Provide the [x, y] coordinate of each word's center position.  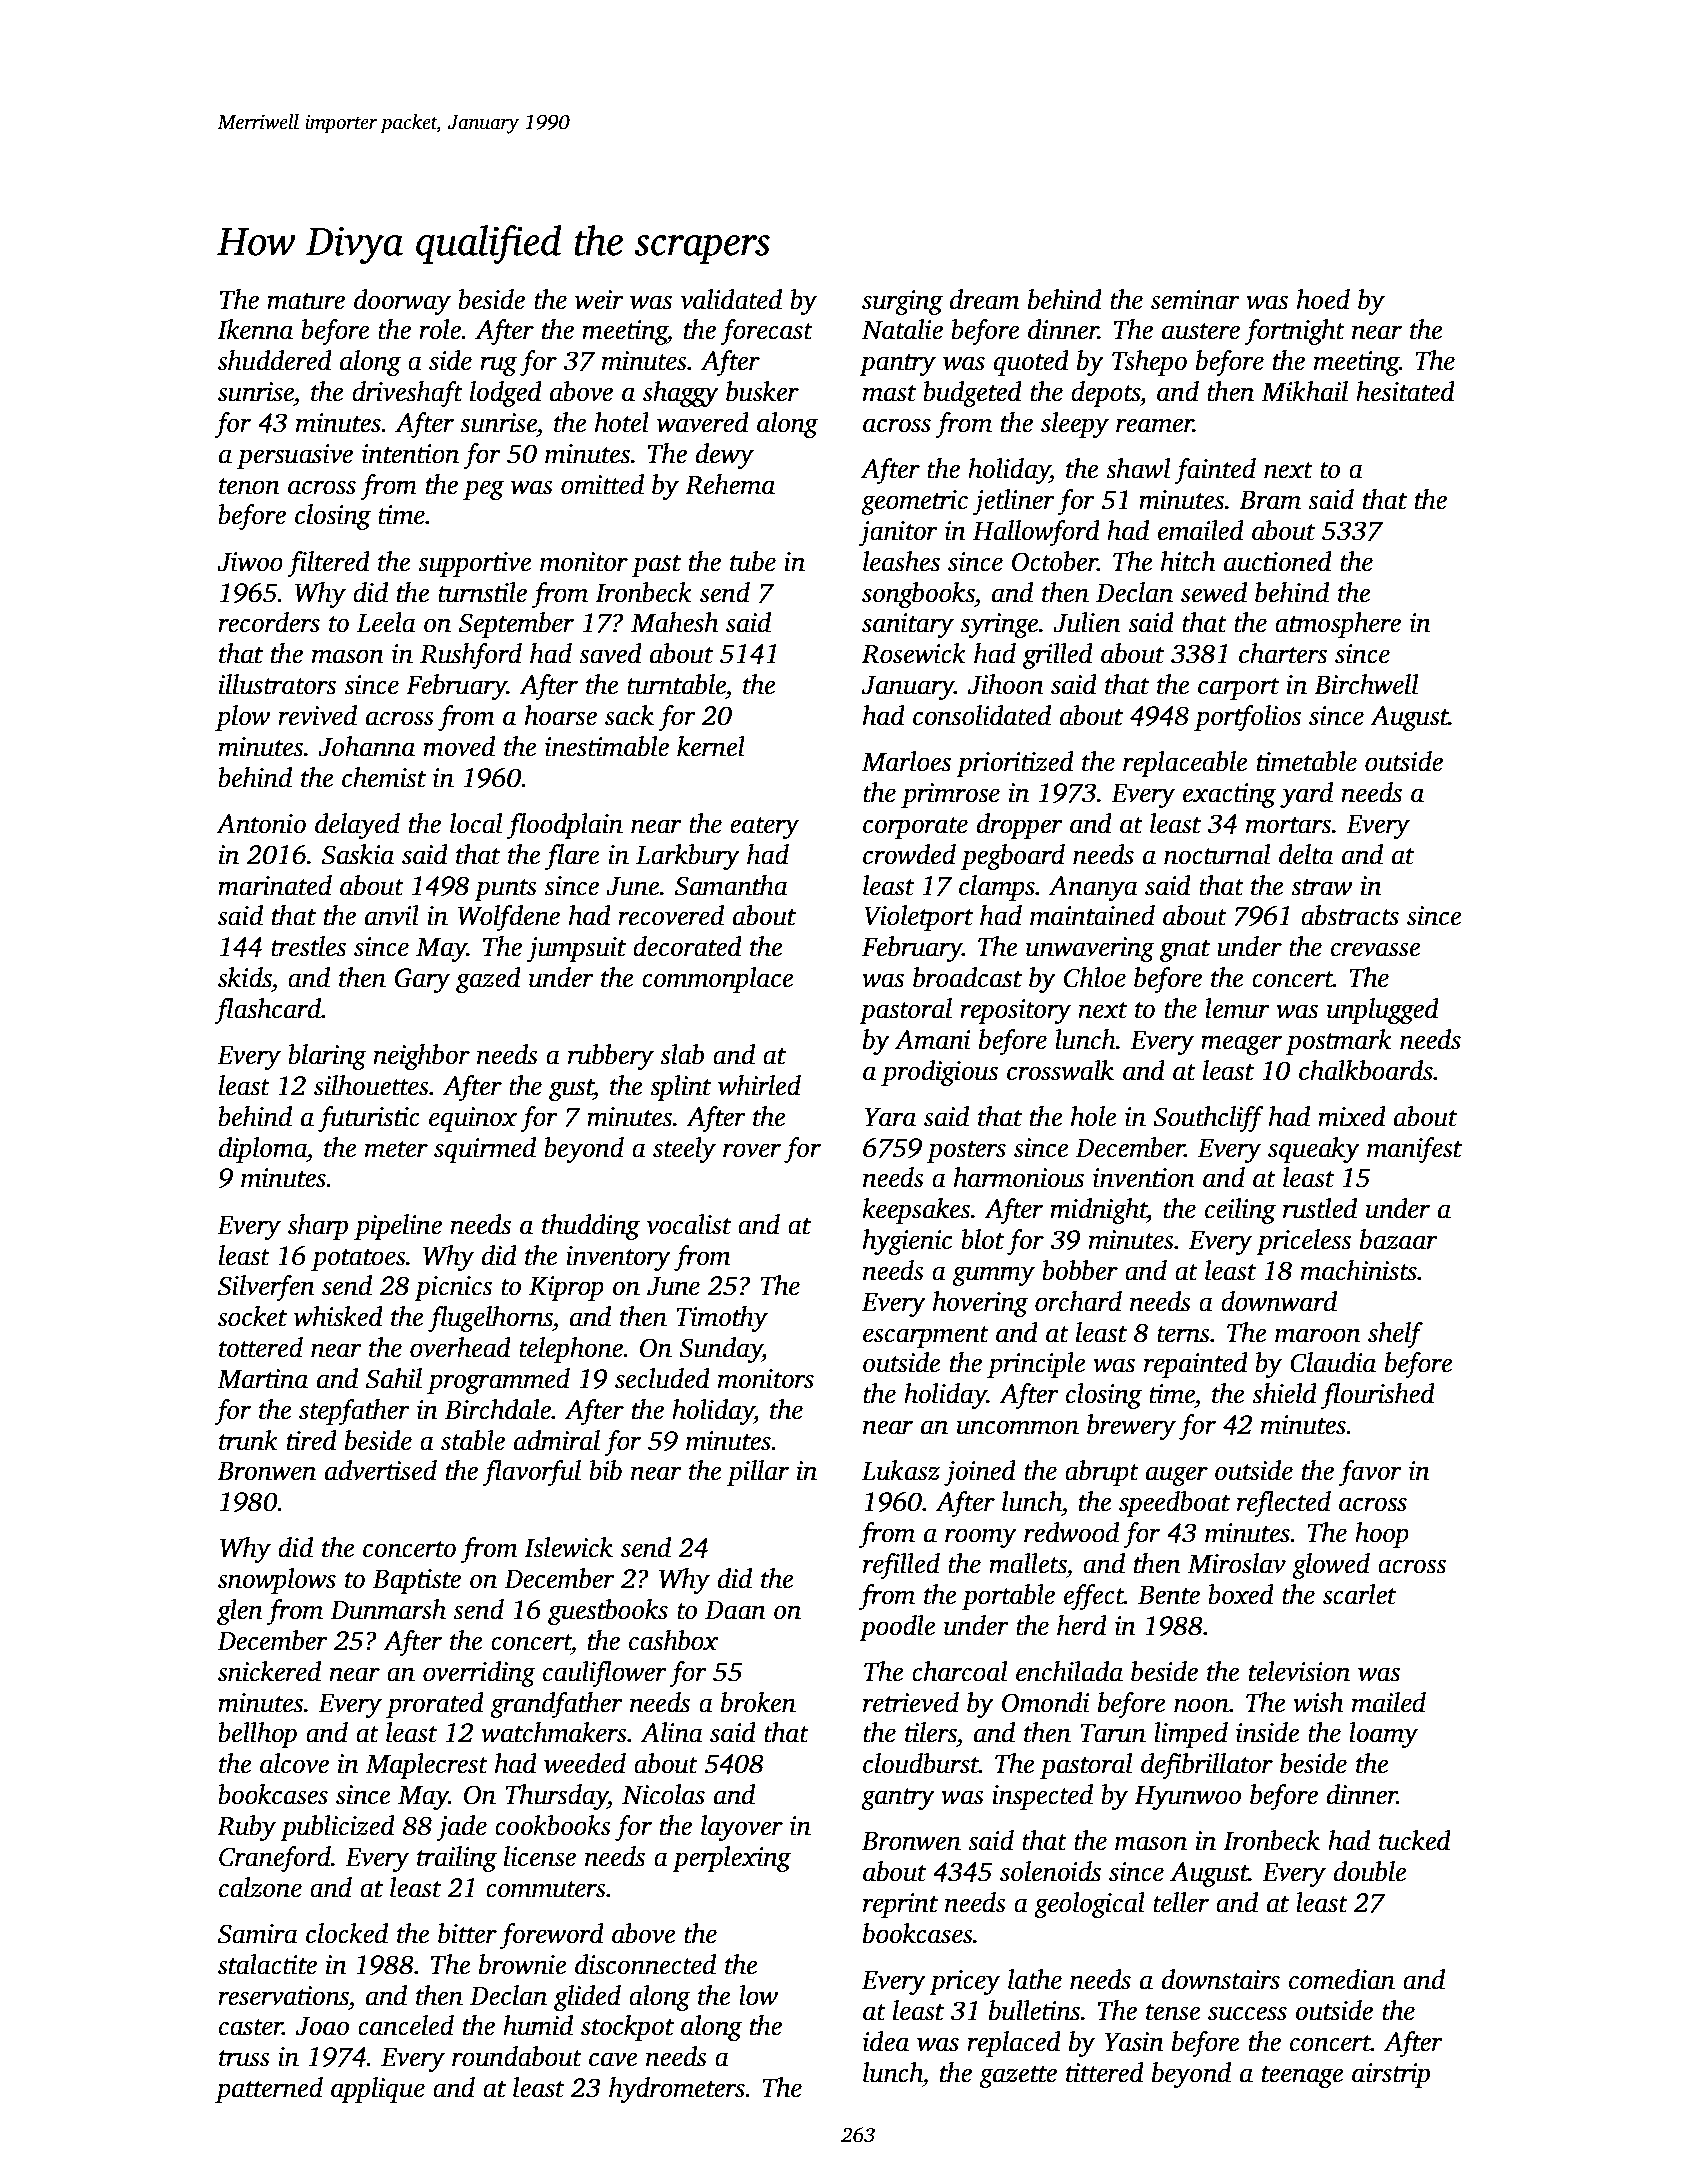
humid [538, 2025]
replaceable [1185, 764]
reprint [900, 1905]
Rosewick [914, 653]
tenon [249, 486]
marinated [275, 885]
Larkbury [688, 857]
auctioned [1278, 561]
